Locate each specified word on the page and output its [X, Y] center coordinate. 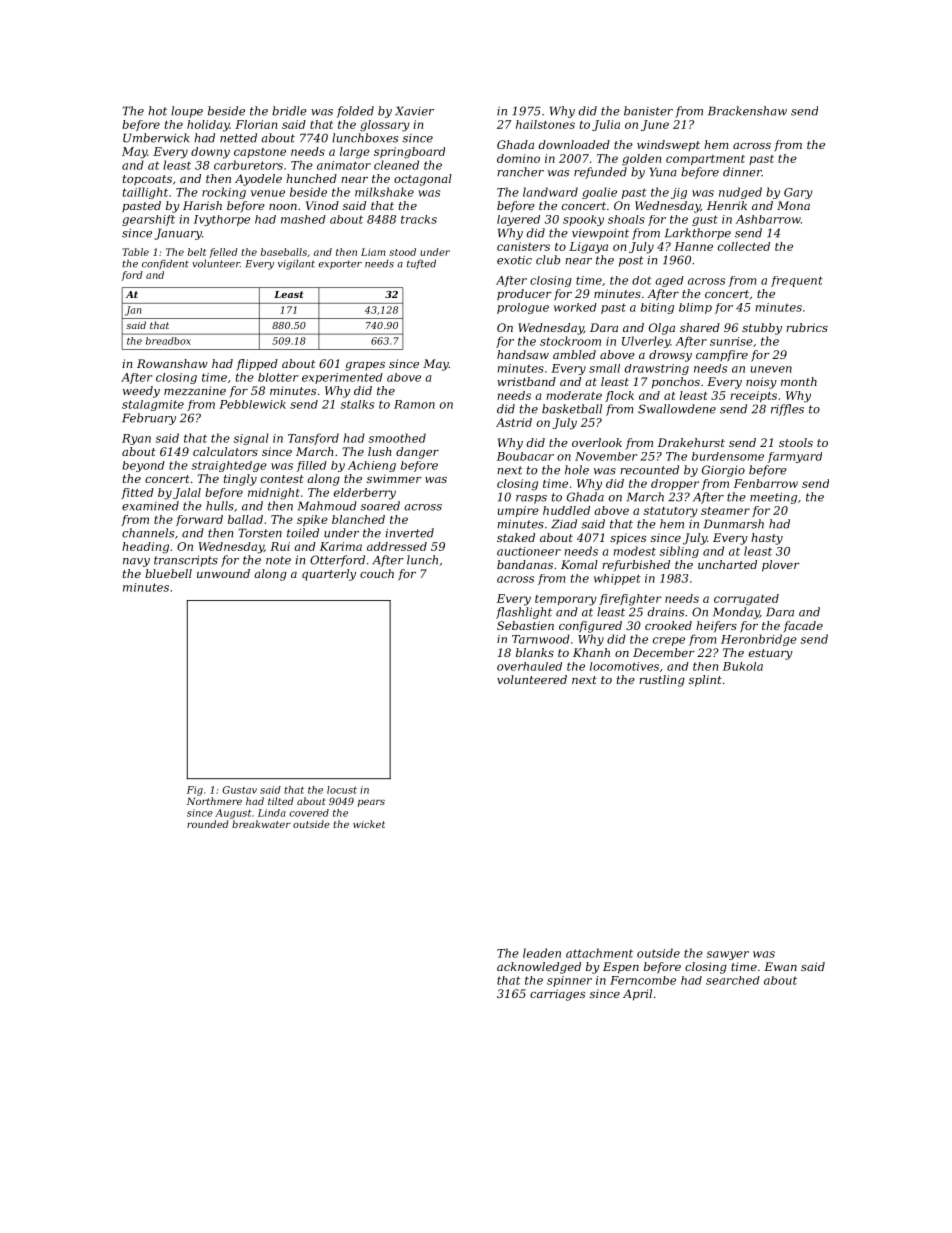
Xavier [414, 111]
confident [165, 264]
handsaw [523, 354]
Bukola [743, 666]
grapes [365, 366]
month [799, 381]
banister [648, 111]
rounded [207, 824]
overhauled [529, 666]
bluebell [168, 573]
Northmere [214, 801]
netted [238, 138]
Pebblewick [252, 404]
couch [377, 573]
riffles [787, 410]
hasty [767, 539]
